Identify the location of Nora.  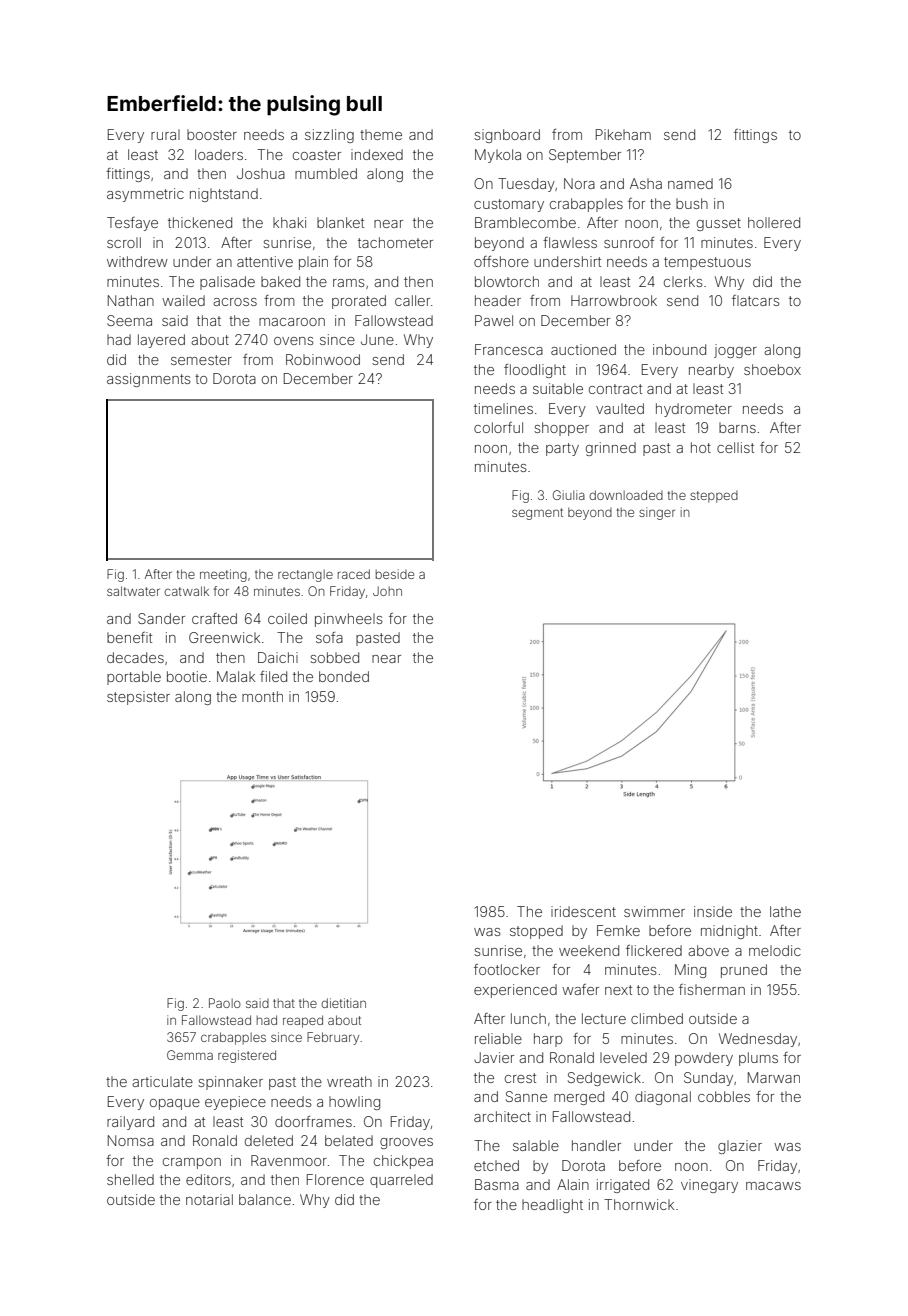
(579, 183).
